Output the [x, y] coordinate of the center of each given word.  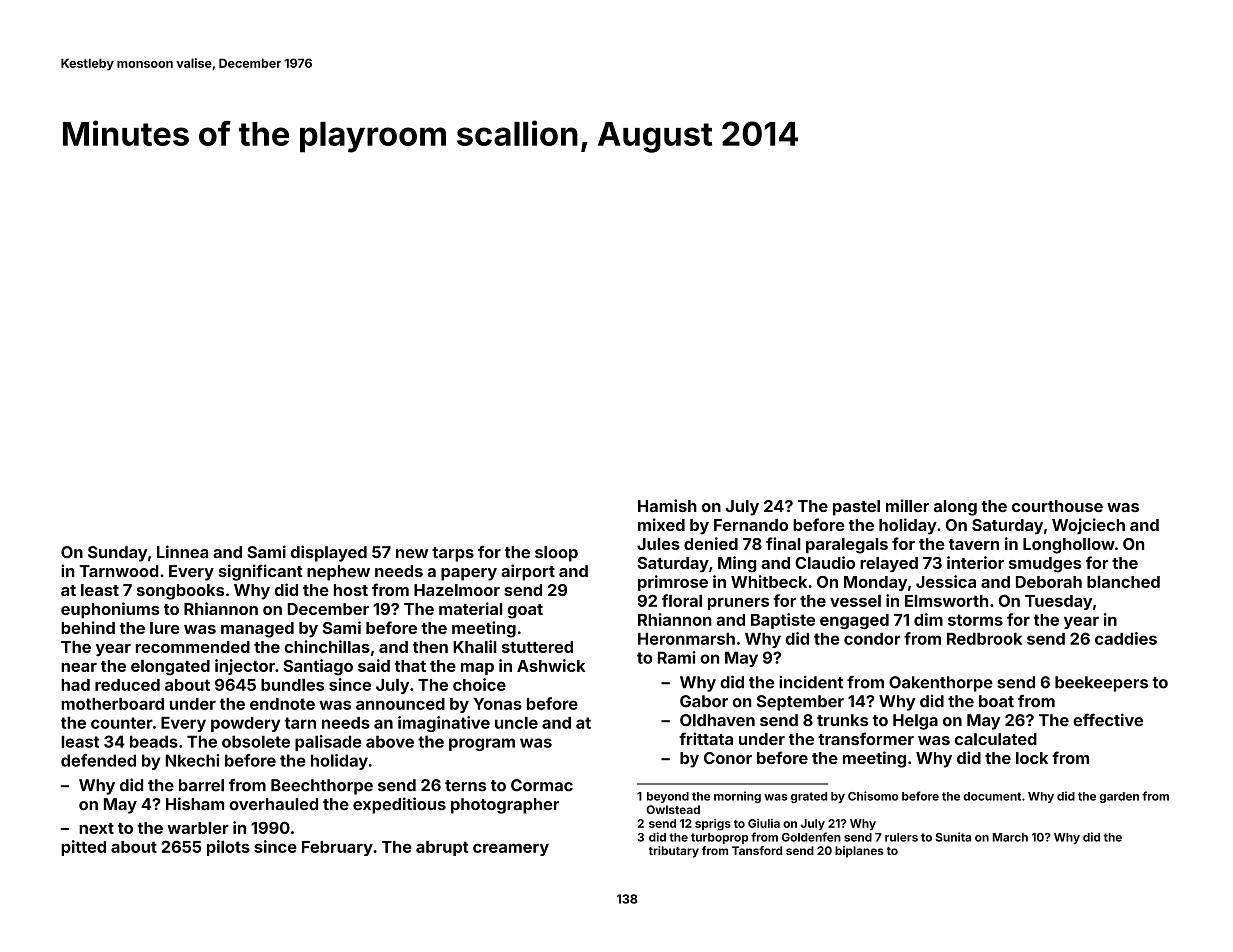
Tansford [757, 850]
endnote [282, 704]
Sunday [117, 554]
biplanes [859, 852]
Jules [658, 544]
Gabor [704, 701]
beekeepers [1101, 684]
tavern [974, 544]
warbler [198, 827]
